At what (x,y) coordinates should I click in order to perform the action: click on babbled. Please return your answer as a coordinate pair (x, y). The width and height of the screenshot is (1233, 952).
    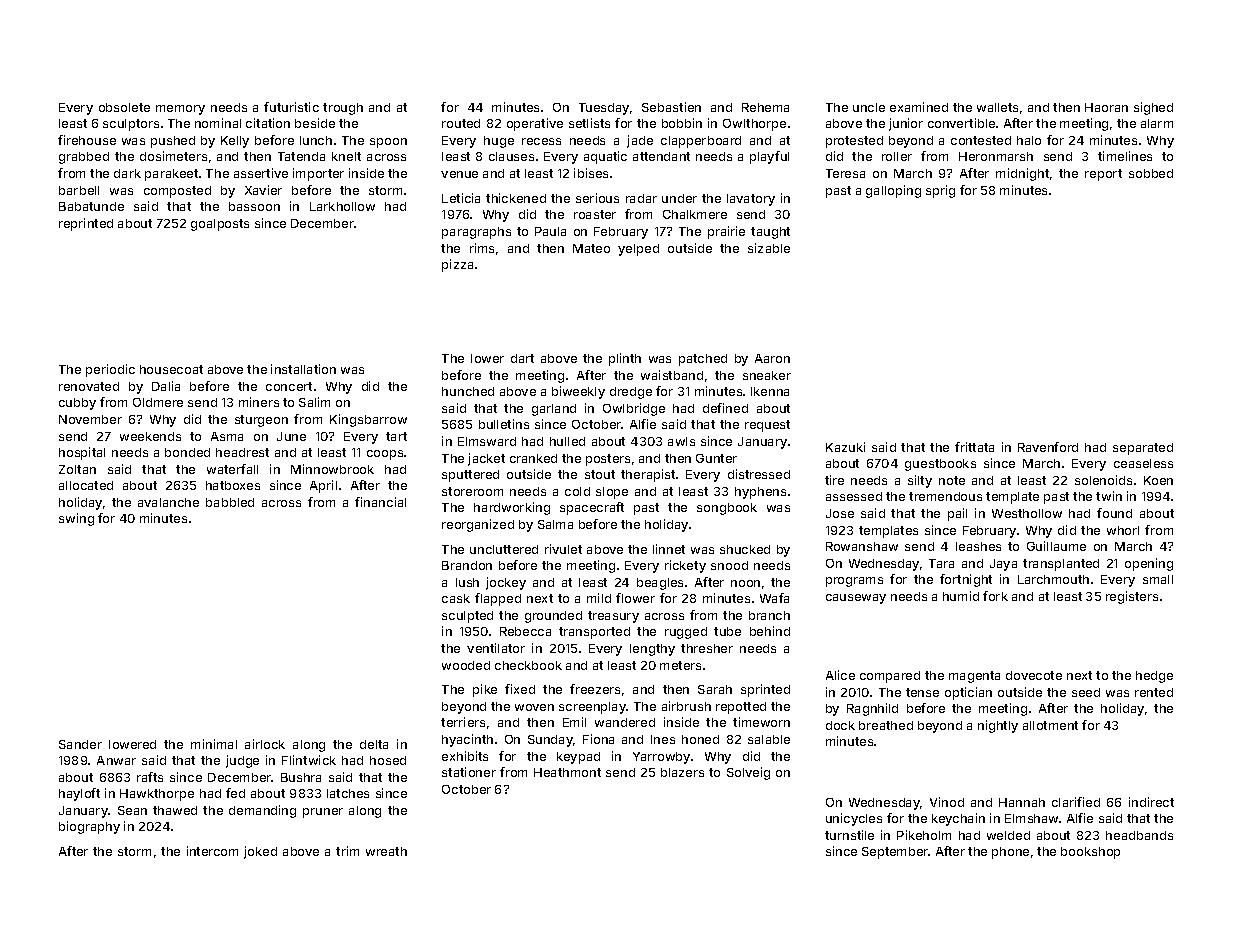
    Looking at the image, I should click on (230, 502).
